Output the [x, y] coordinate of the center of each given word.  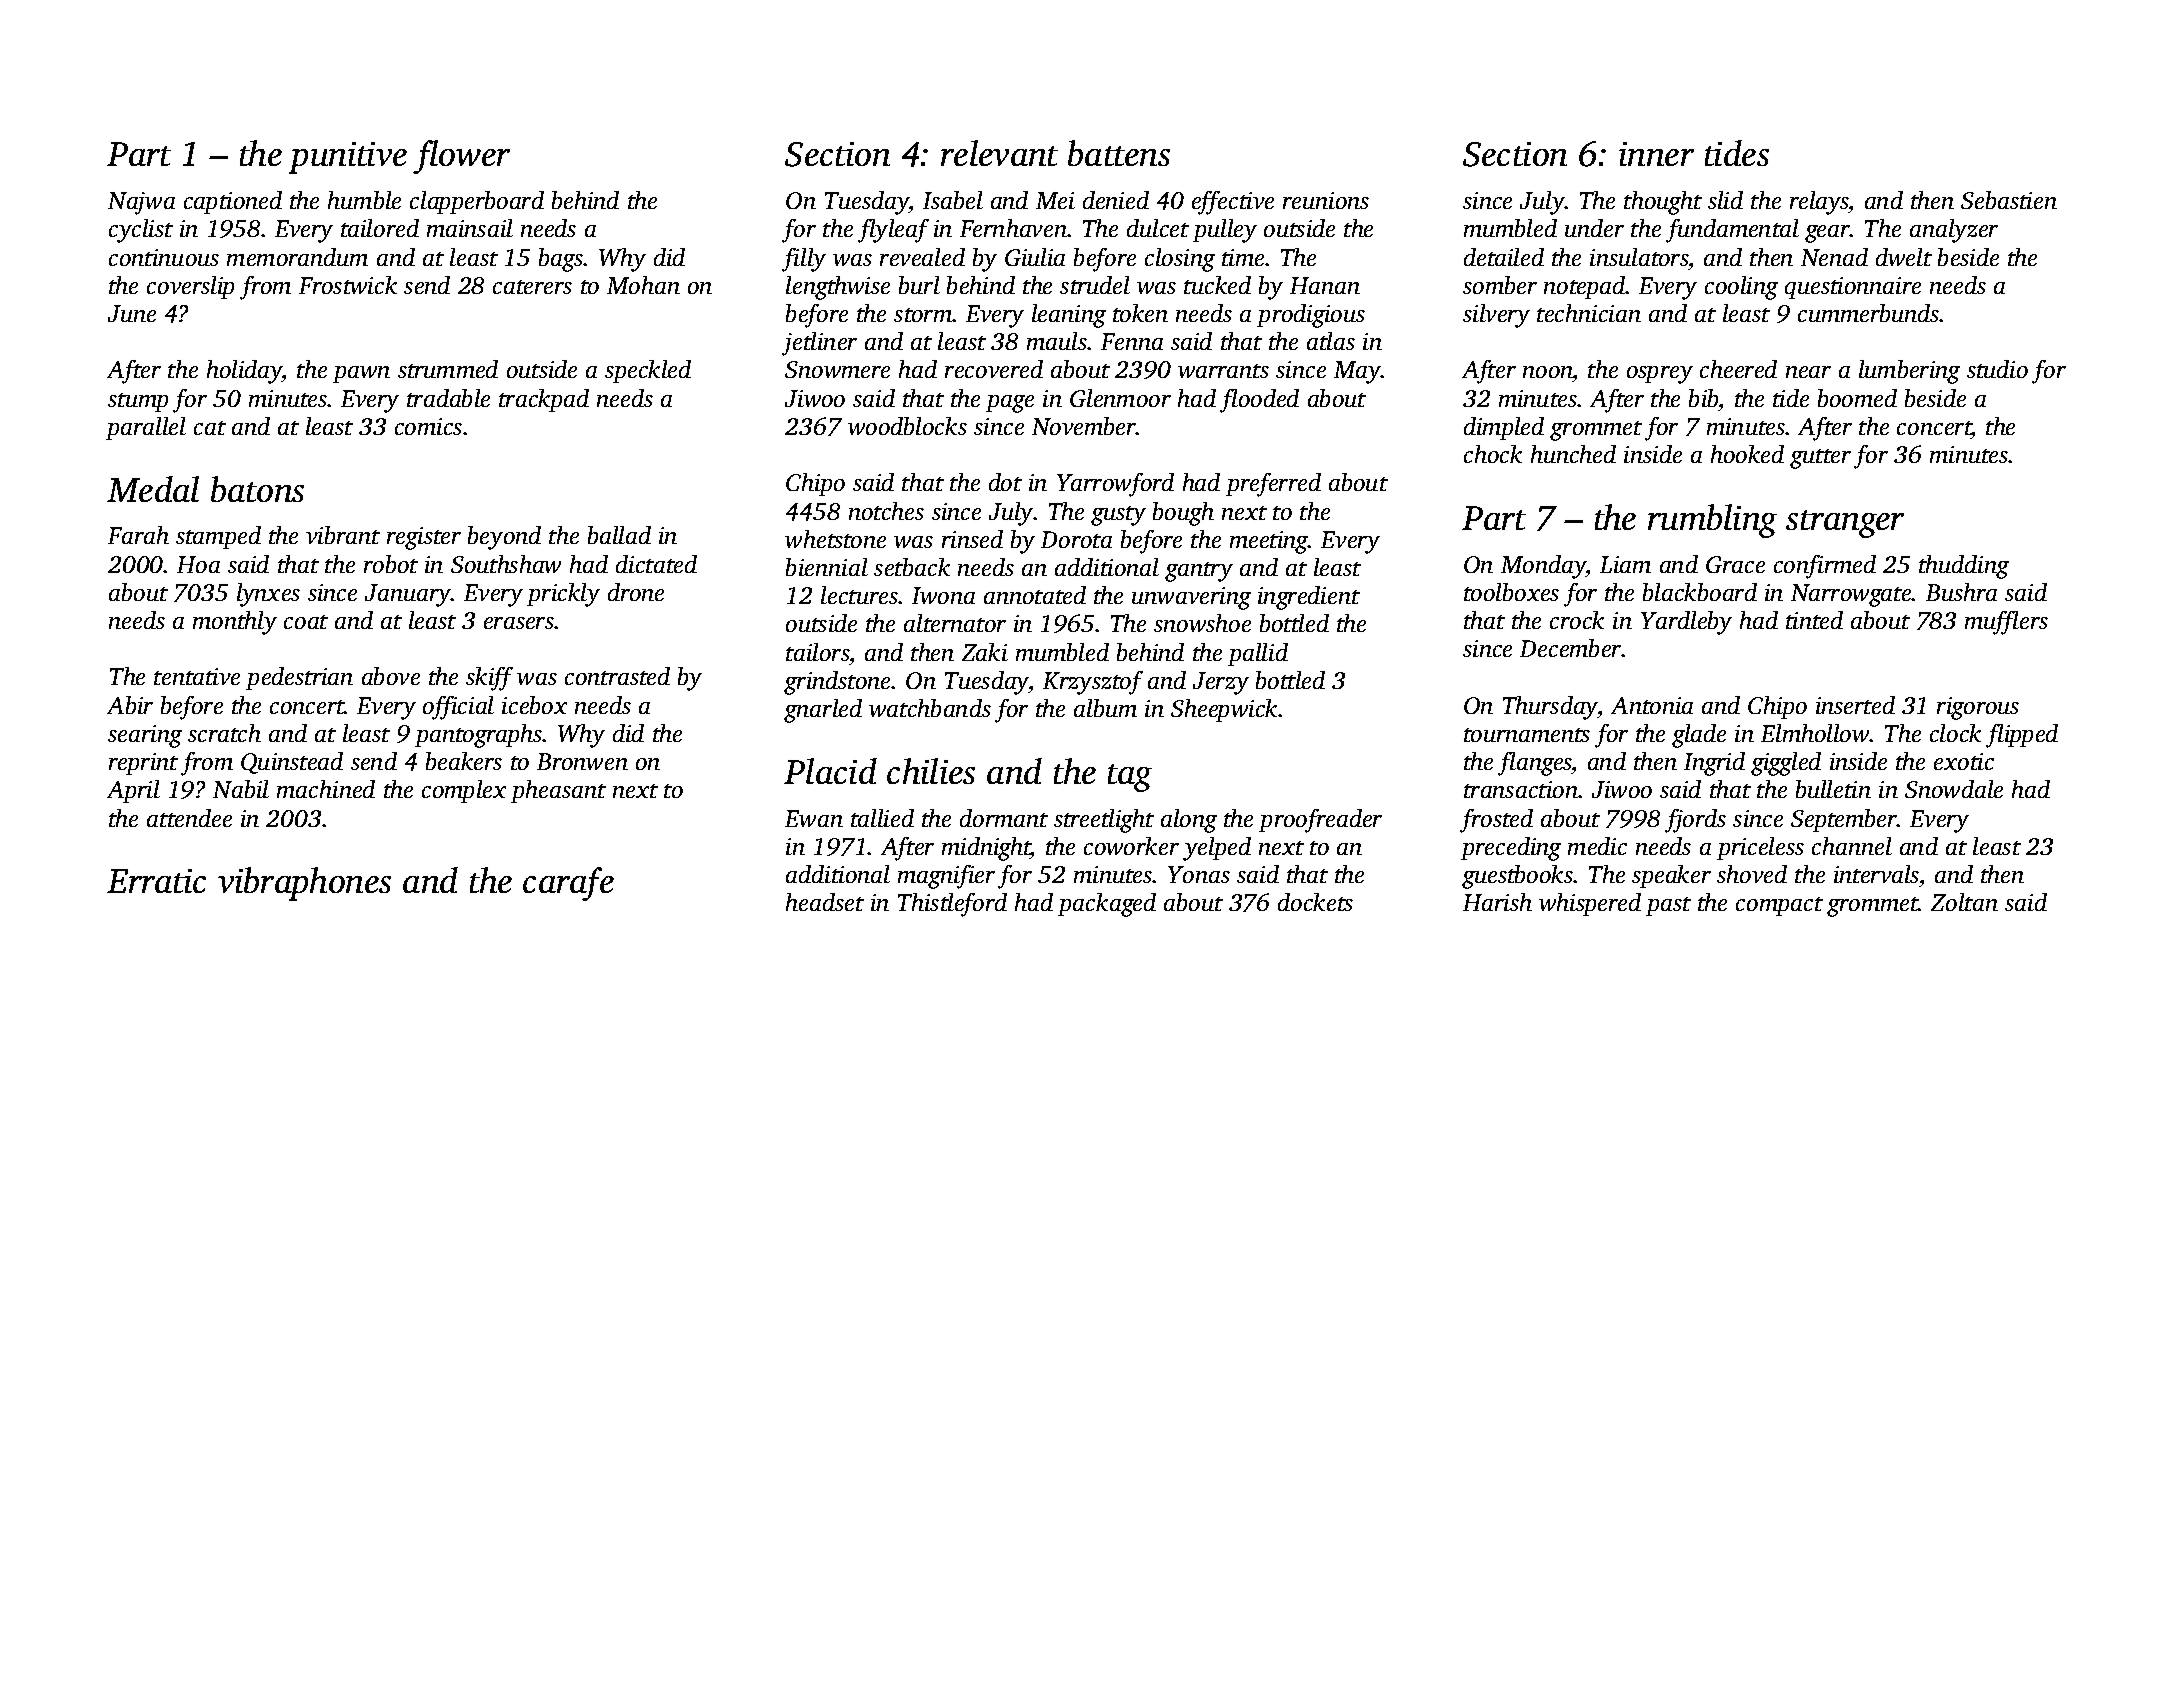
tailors [817, 652]
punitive [348, 158]
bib [1703, 398]
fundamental [1732, 231]
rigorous [1978, 708]
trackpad [544, 400]
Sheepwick [1225, 710]
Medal [153, 489]
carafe [568, 884]
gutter [1820, 459]
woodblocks [907, 426]
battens [1119, 153]
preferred [1273, 485]
